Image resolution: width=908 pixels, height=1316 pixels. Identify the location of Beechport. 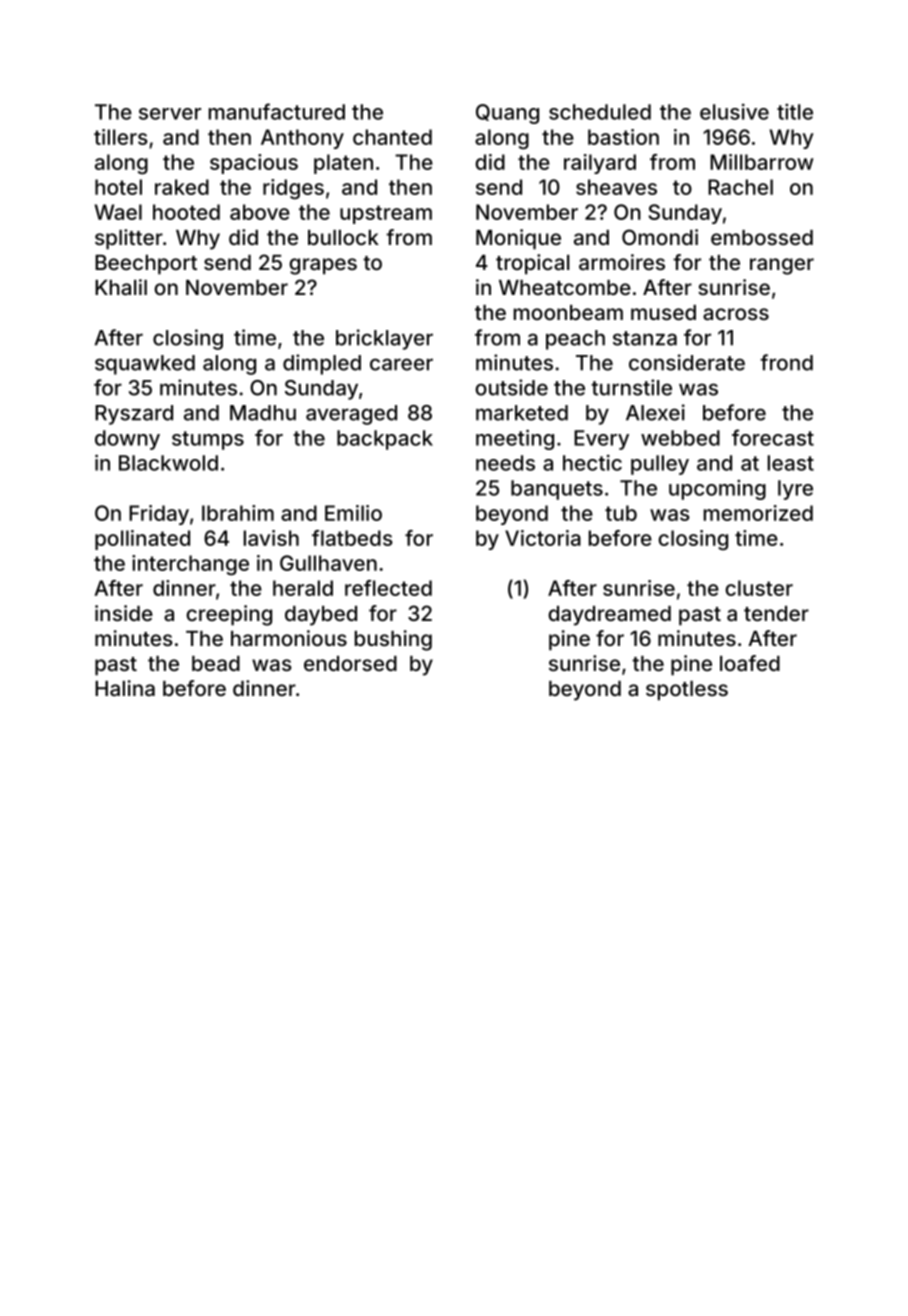
(146, 265).
